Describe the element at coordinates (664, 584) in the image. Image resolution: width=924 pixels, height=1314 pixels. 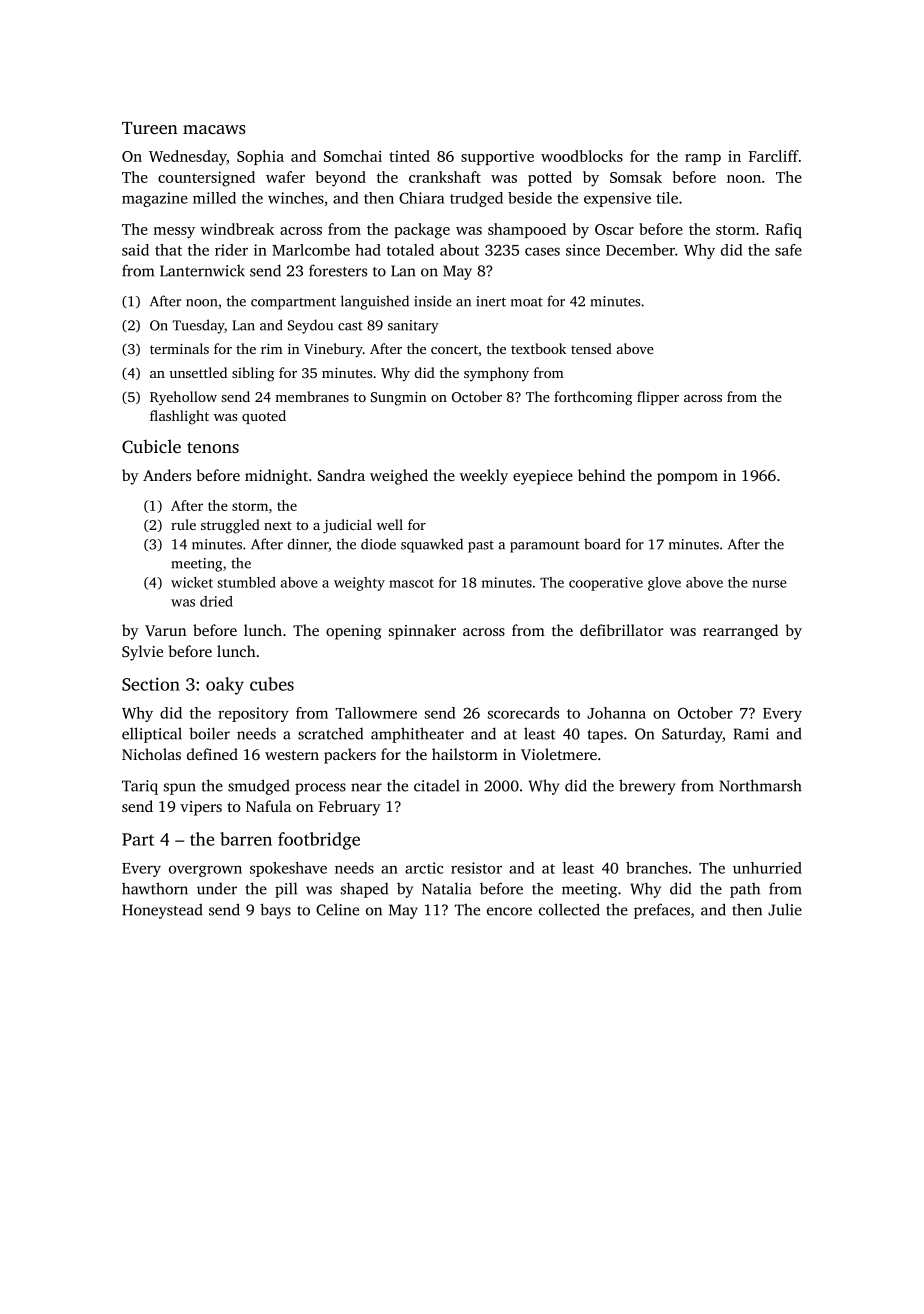
I see `glove` at that location.
